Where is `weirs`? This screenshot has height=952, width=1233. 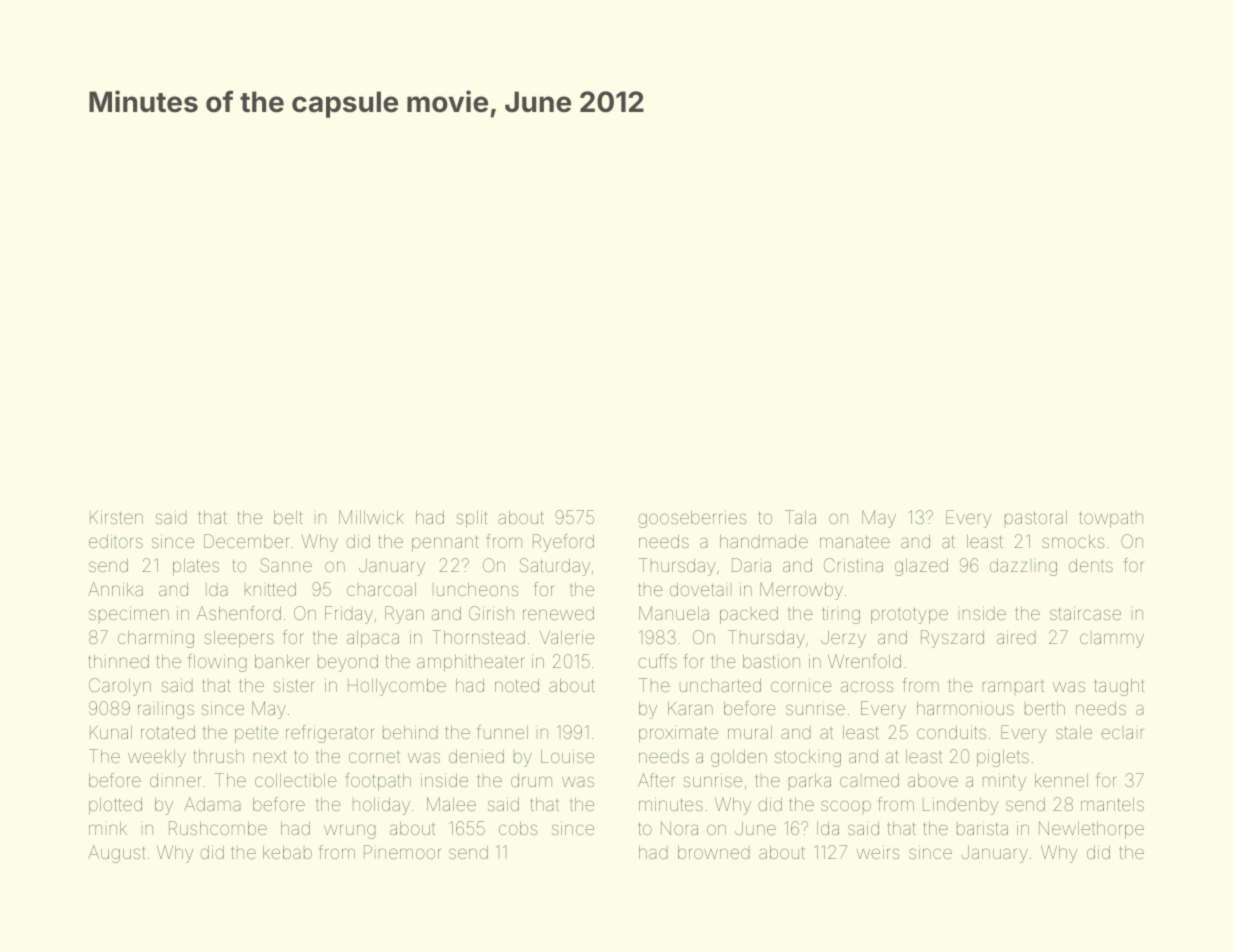
weirs is located at coordinates (878, 852).
